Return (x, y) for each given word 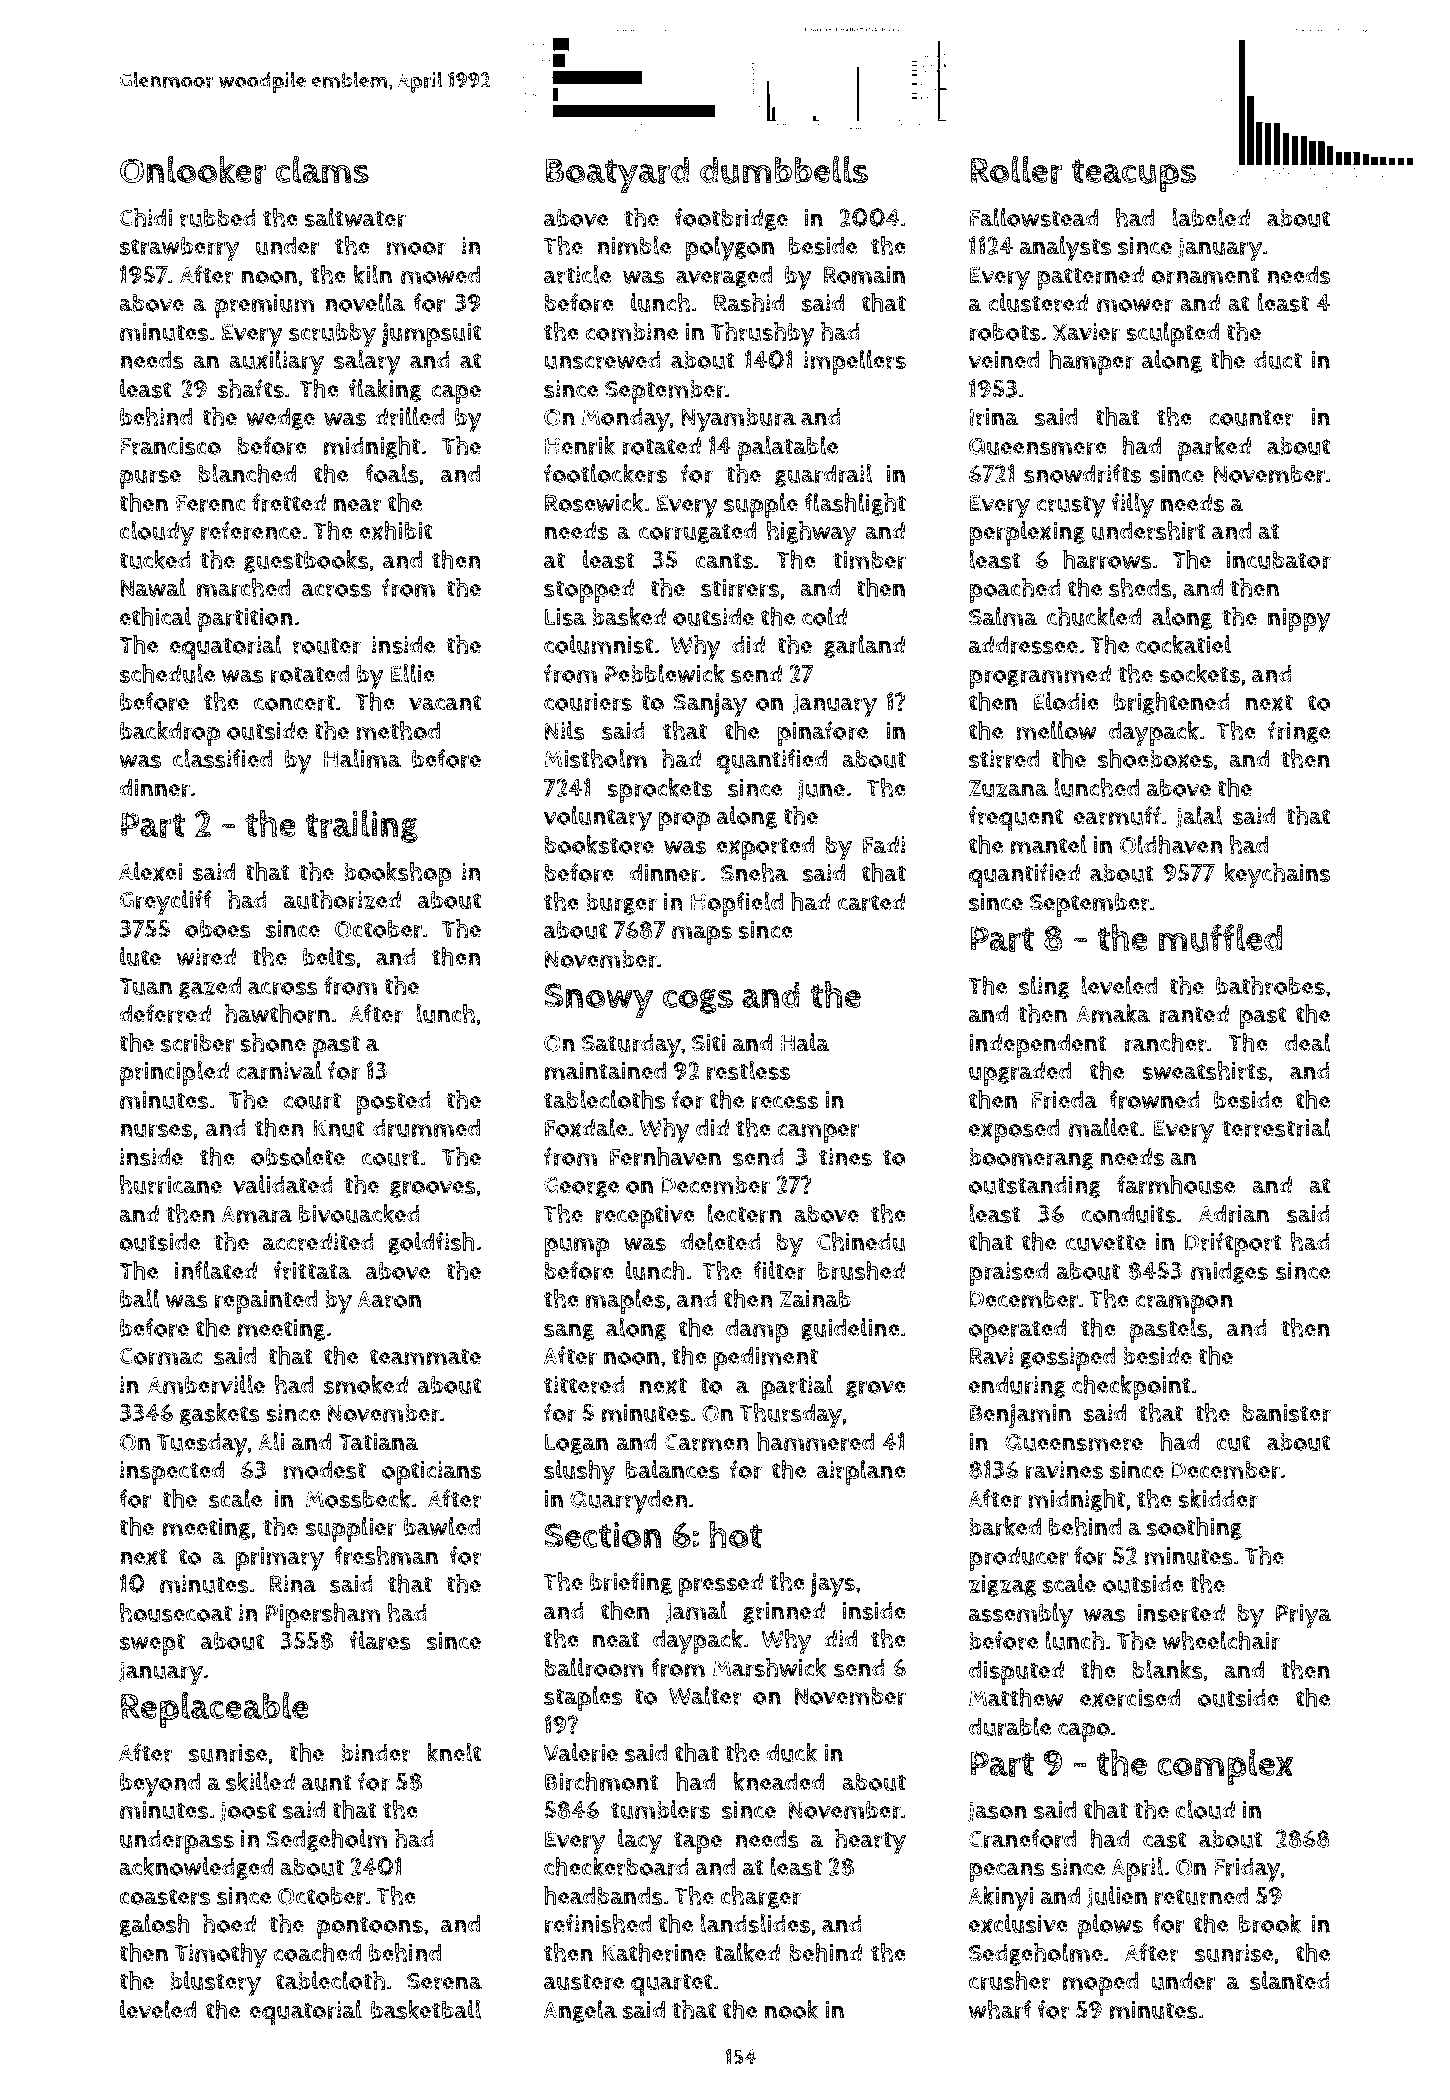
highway (811, 534)
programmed (1040, 677)
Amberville (206, 1384)
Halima (362, 758)
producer (1018, 1559)
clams (322, 170)
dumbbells (784, 170)
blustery (215, 1984)
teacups (1134, 175)
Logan (576, 1444)
